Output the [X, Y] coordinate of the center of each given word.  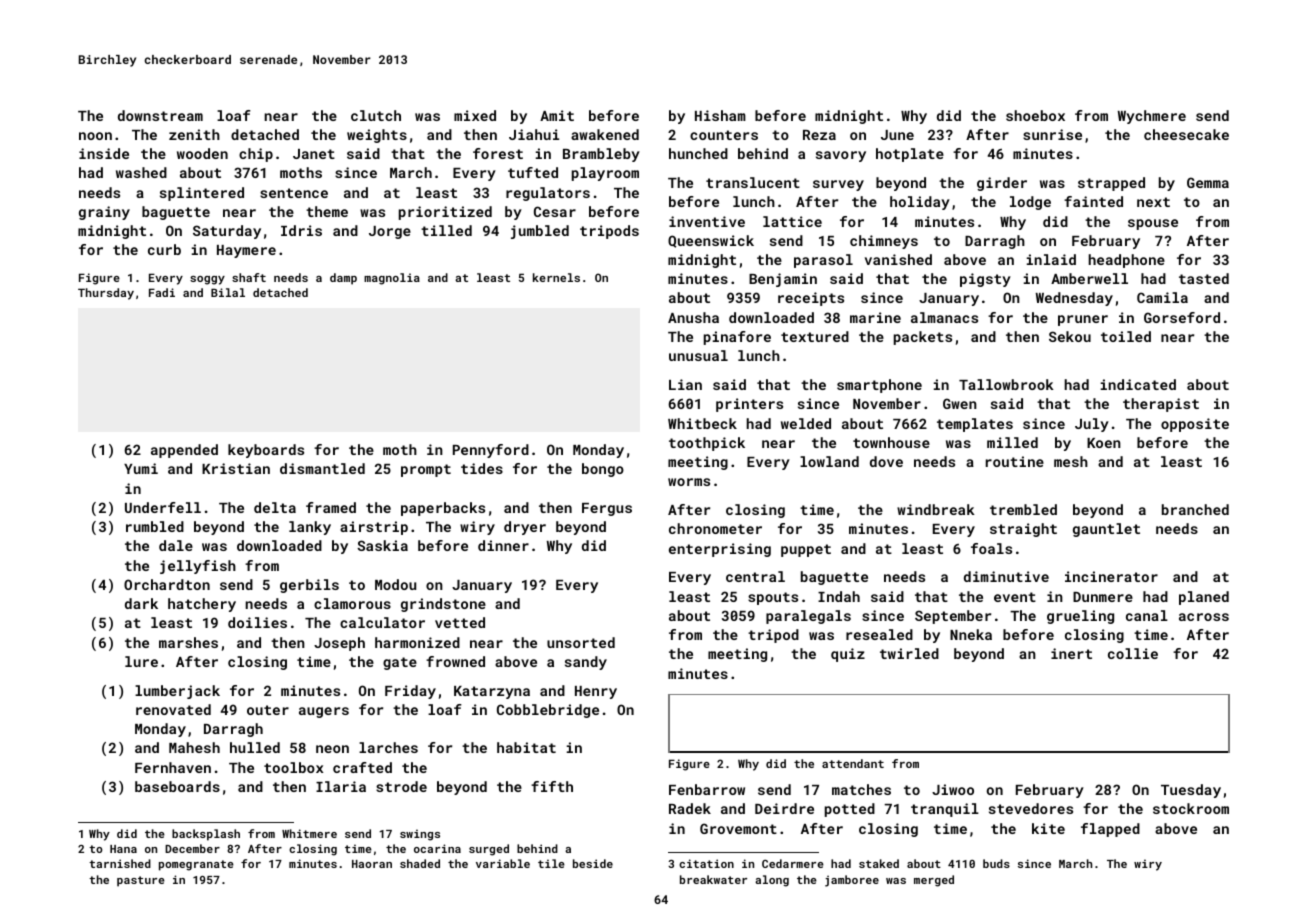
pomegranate [196, 865]
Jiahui [534, 134]
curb [164, 249]
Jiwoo [953, 789]
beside [593, 863]
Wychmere [1152, 117]
